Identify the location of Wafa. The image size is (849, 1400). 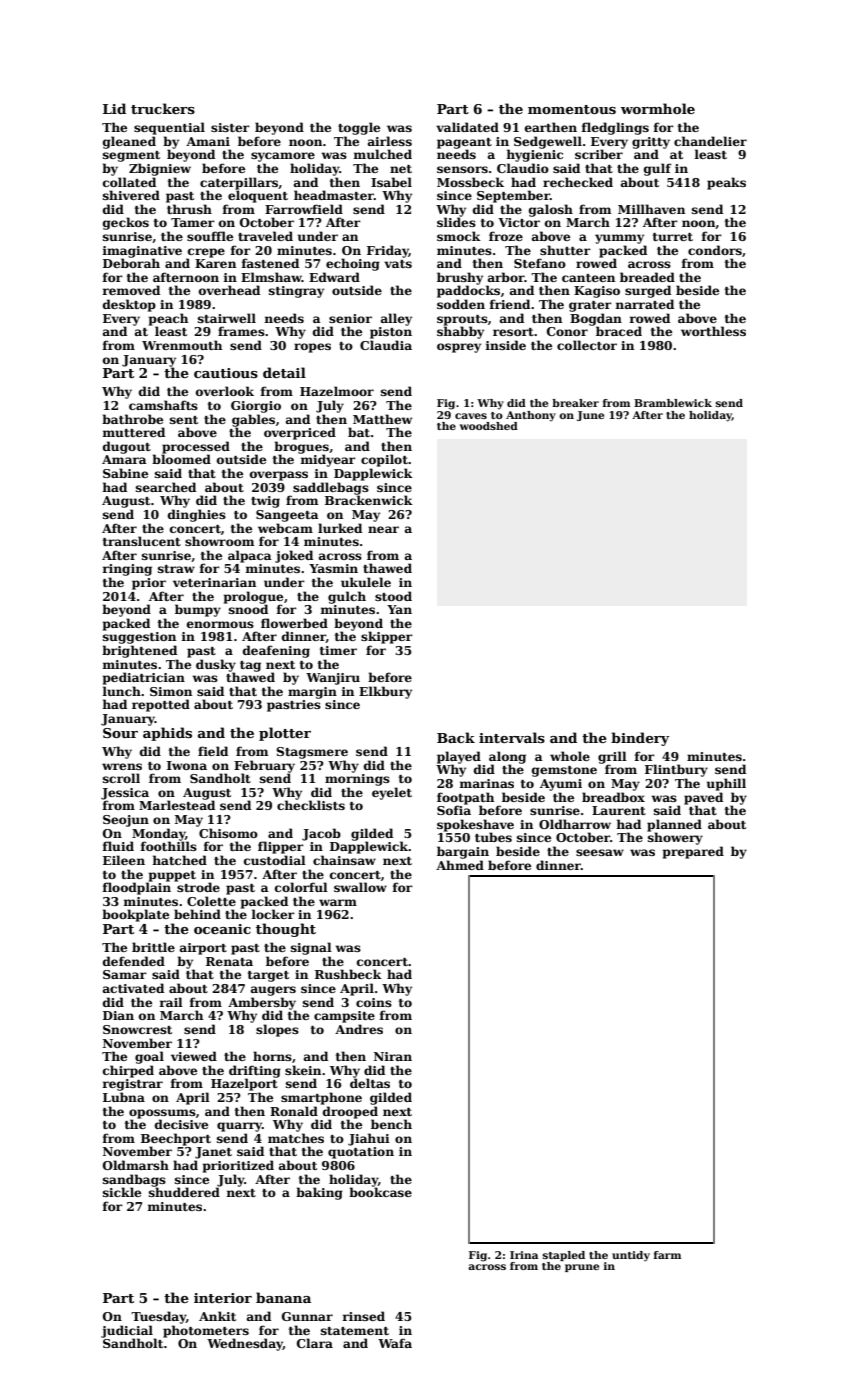
(395, 1343).
